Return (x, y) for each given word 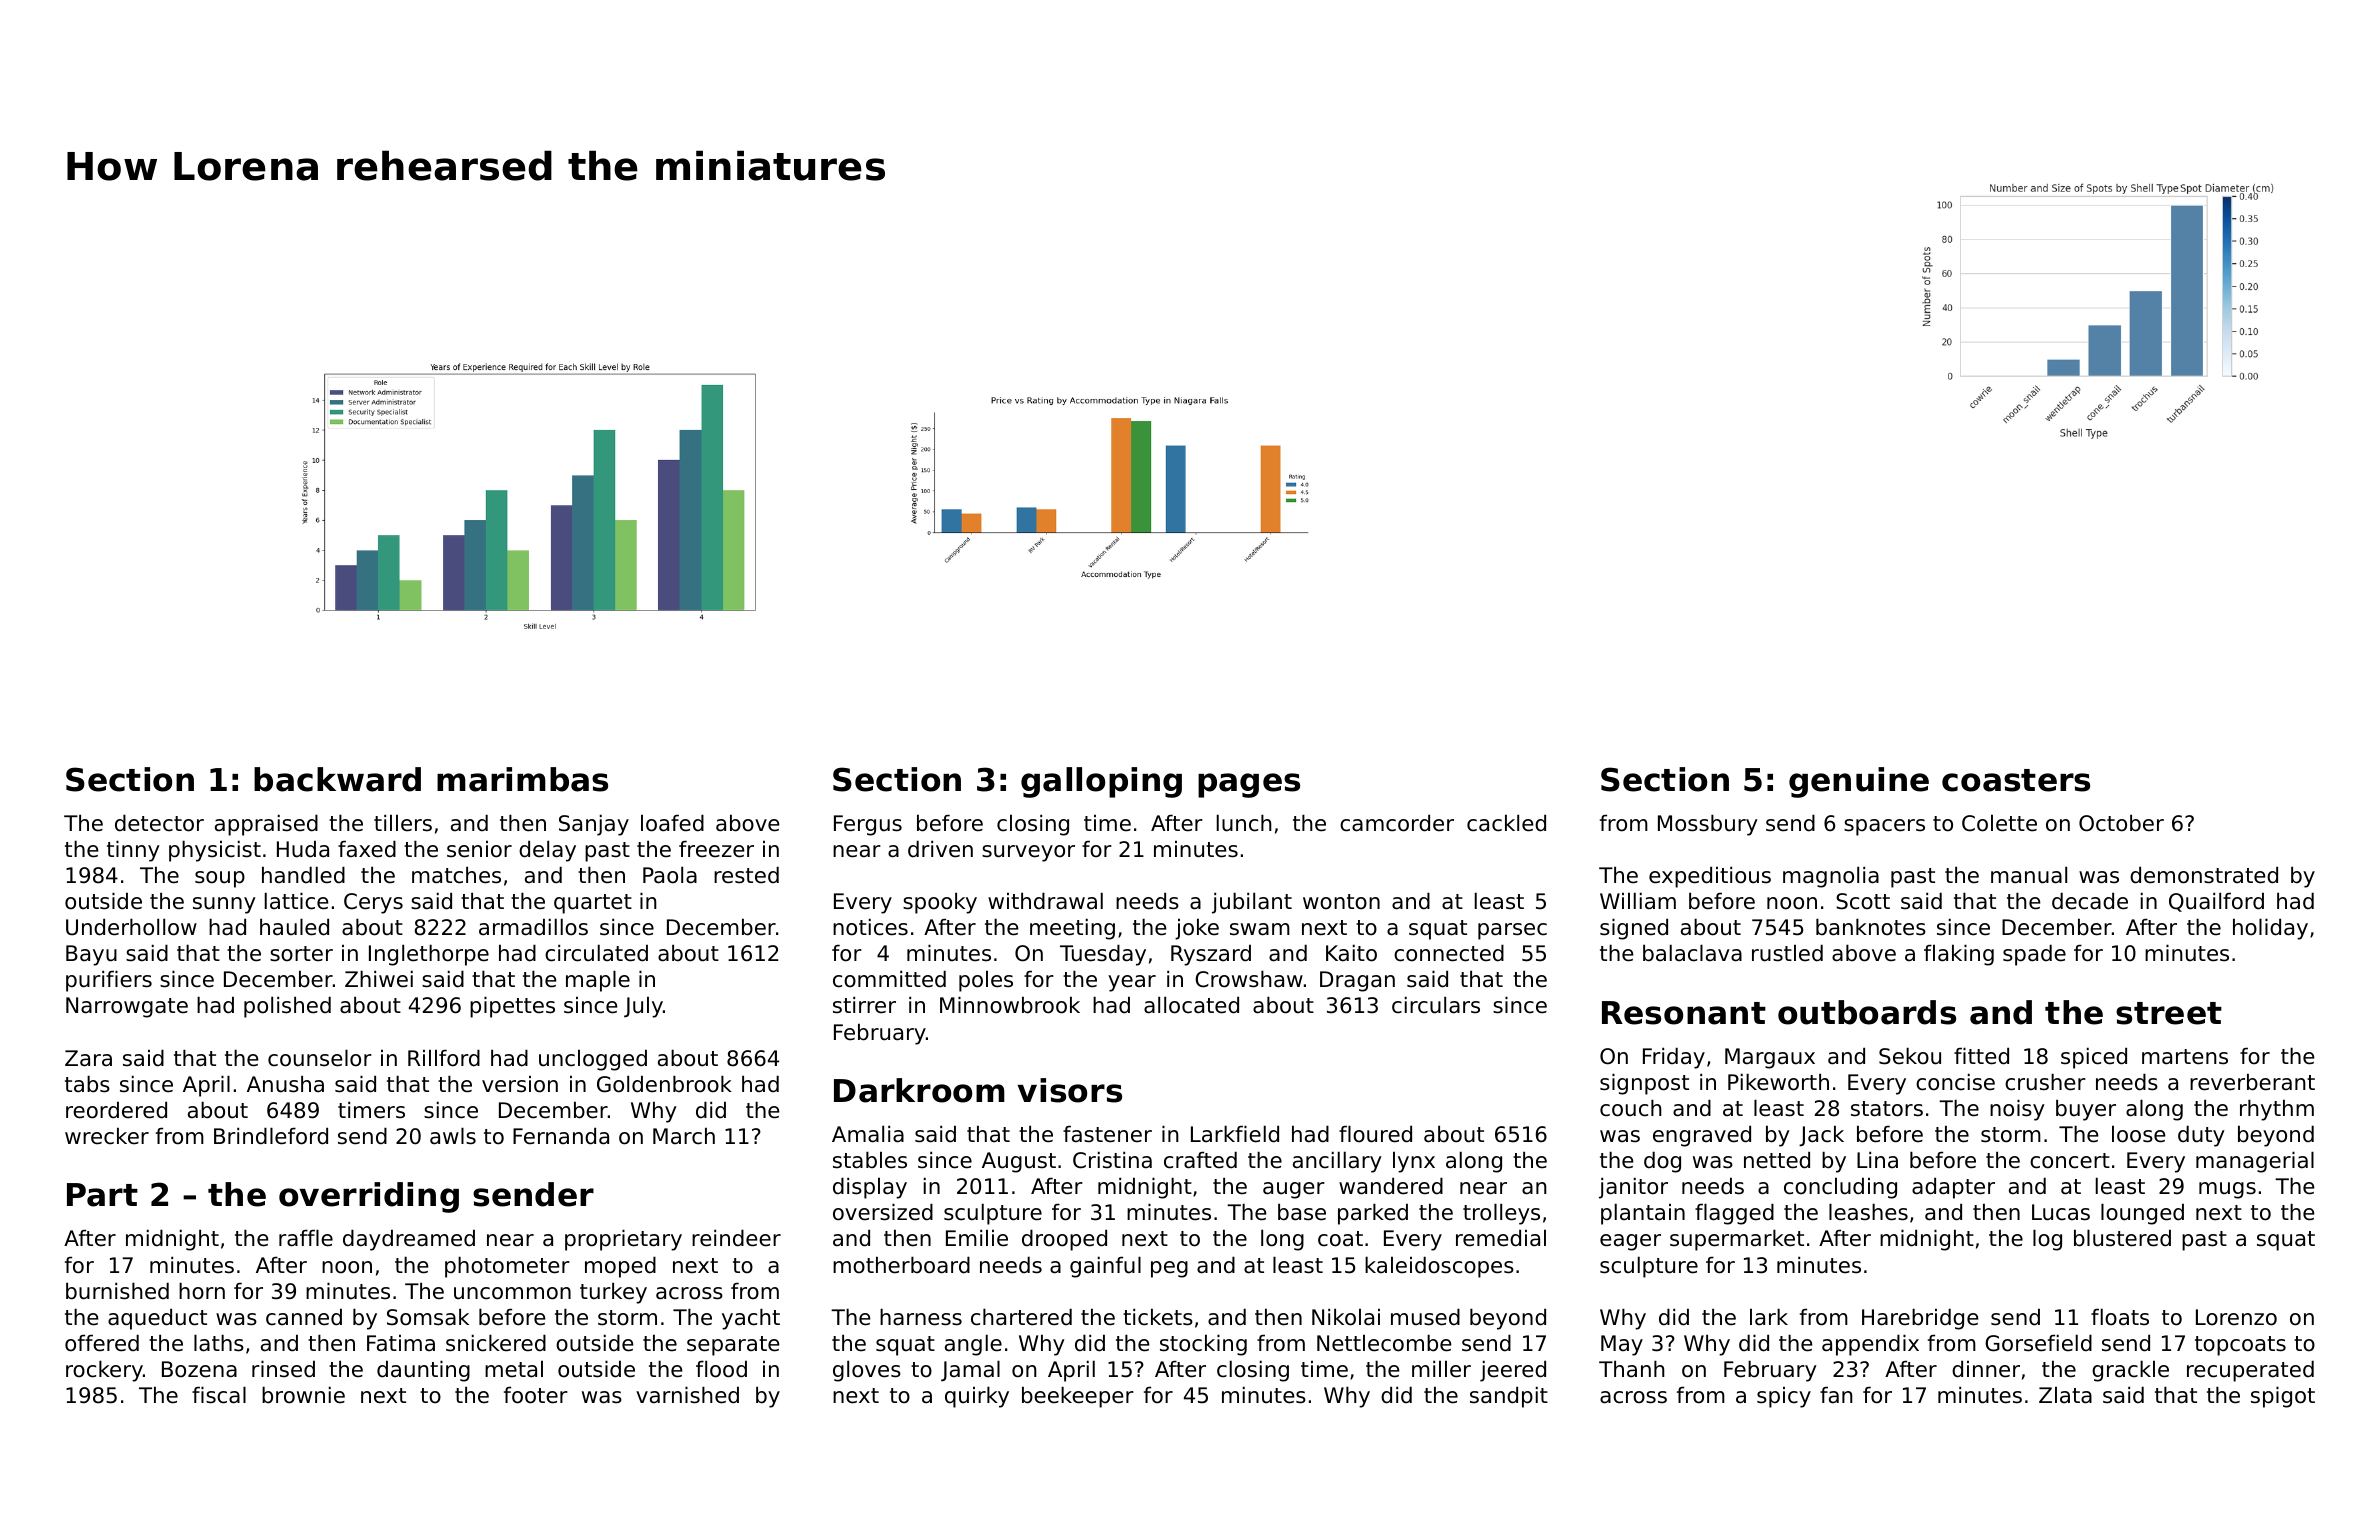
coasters (2016, 780)
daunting (423, 1371)
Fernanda (561, 1136)
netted (1777, 1160)
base (1302, 1212)
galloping (1101, 782)
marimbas (522, 779)
